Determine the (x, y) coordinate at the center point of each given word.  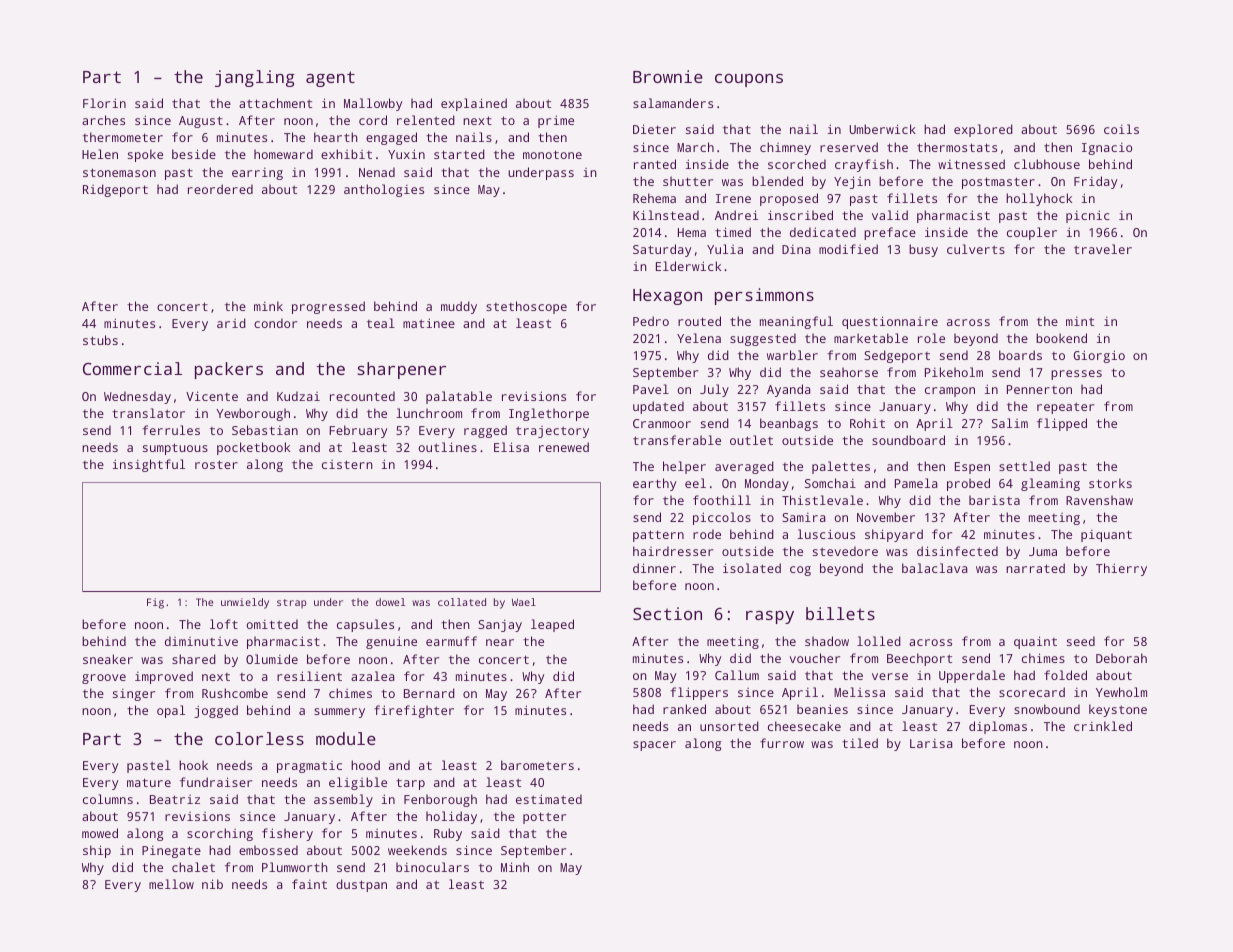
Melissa (859, 692)
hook (193, 765)
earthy (654, 484)
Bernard (429, 693)
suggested (763, 339)
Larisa (931, 743)
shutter (688, 181)
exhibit (346, 154)
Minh (515, 867)
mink (268, 306)
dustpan (361, 885)
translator (148, 413)
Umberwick (883, 129)
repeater (1065, 408)
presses (1076, 375)
